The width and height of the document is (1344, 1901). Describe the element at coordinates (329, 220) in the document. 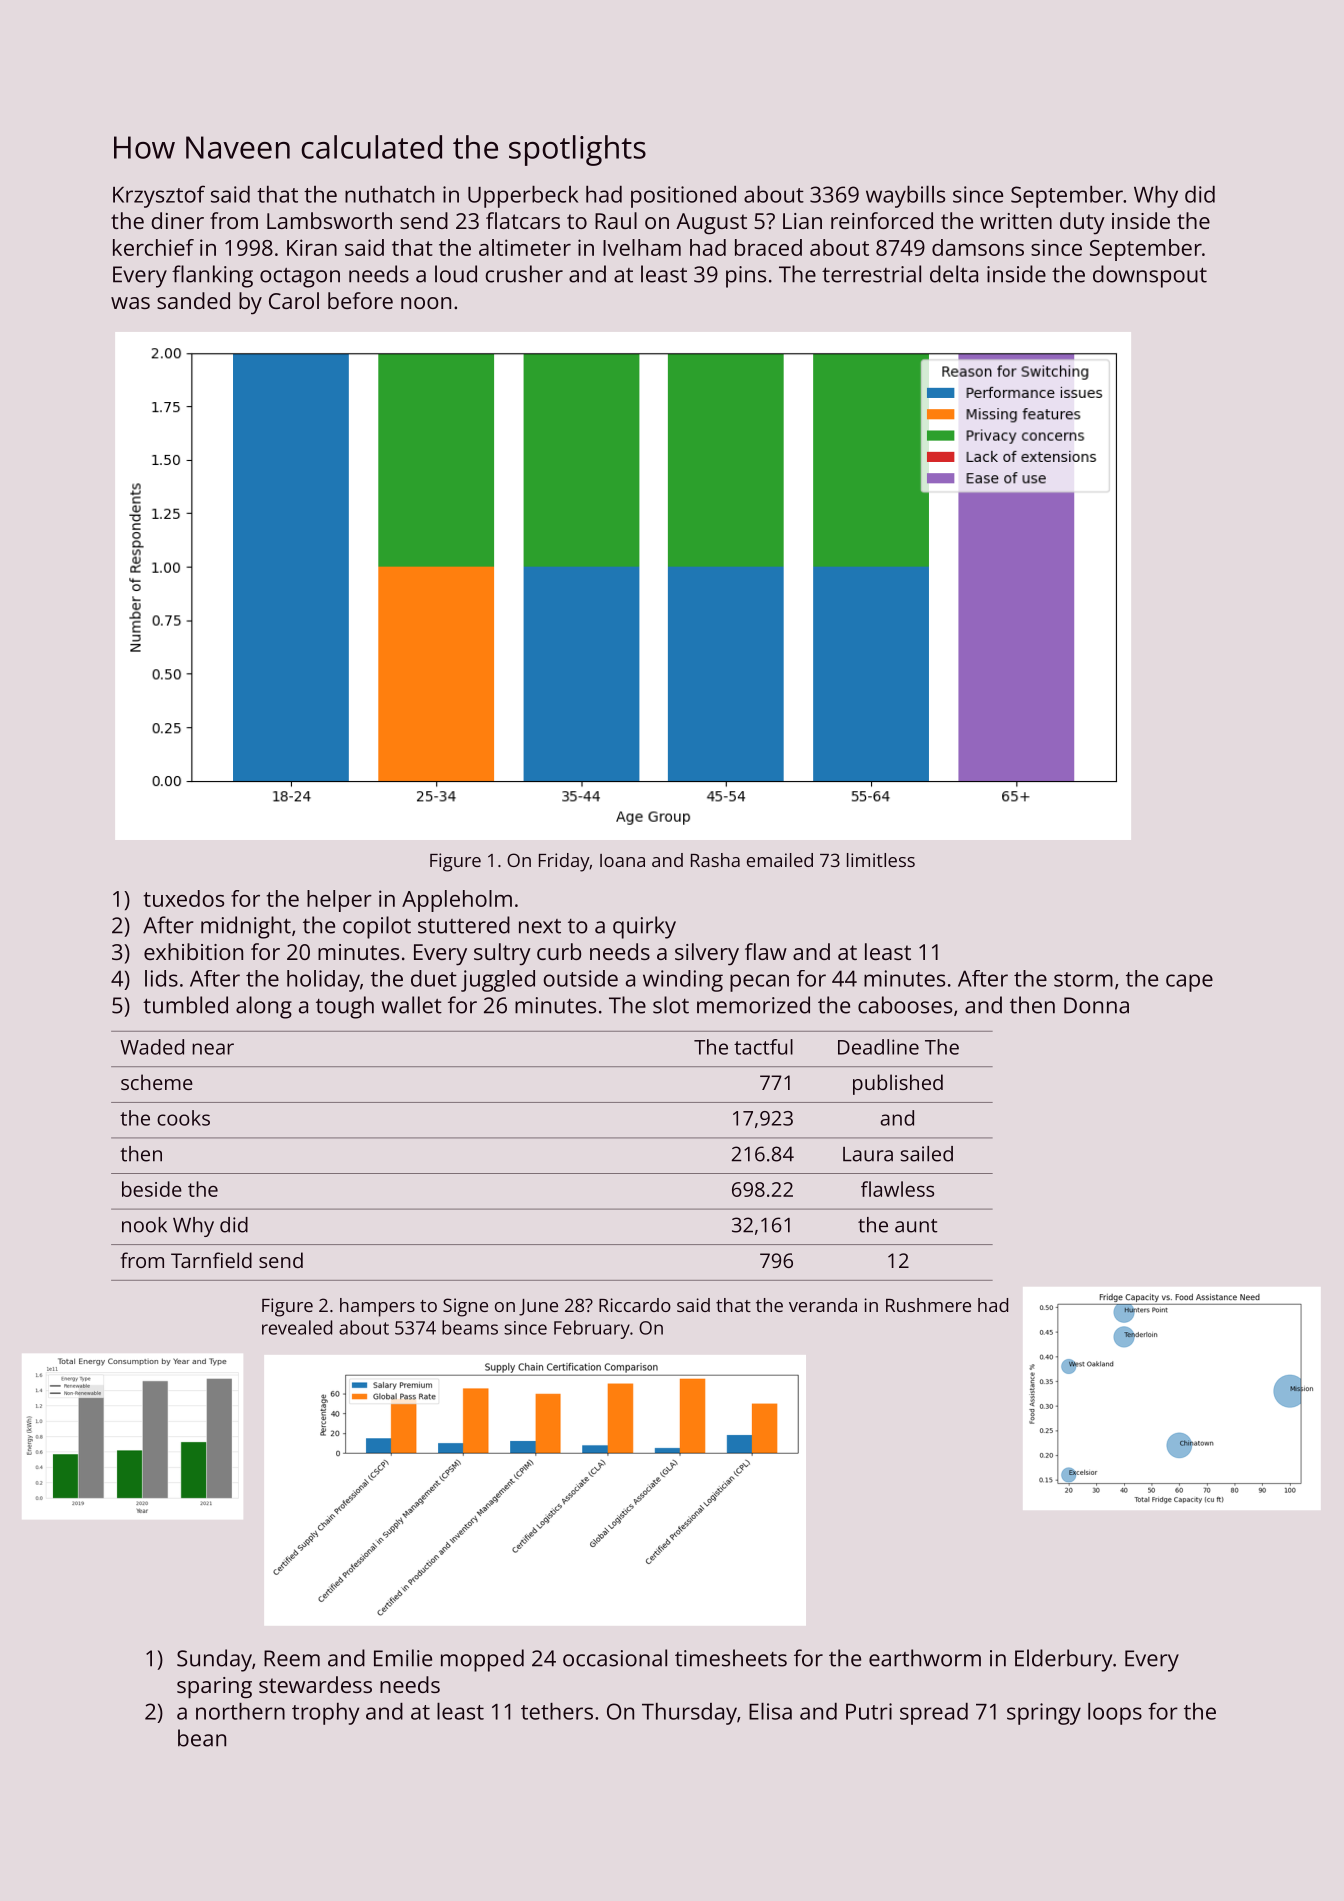

I see `Lambsworth` at that location.
